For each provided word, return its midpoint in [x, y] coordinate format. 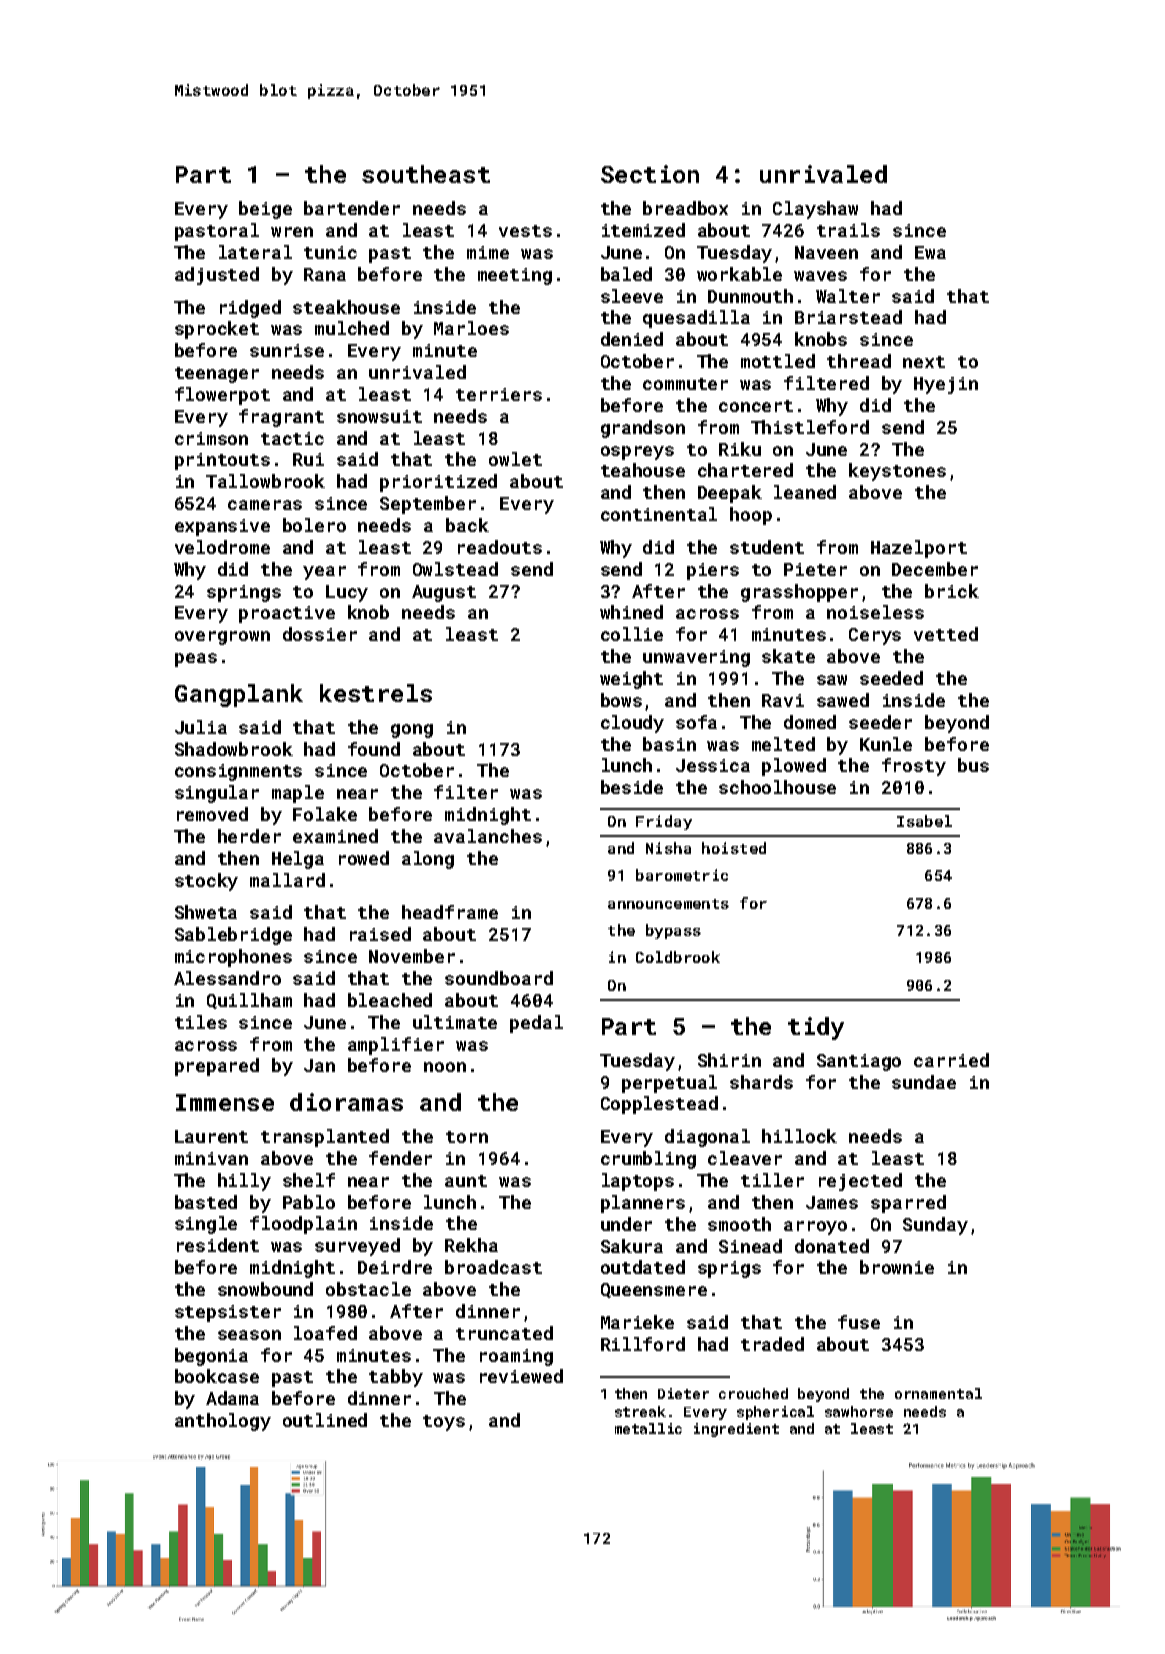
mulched [352, 328]
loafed [325, 1333]
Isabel [924, 821]
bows [621, 700]
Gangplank [239, 695]
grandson [643, 429]
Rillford [643, 1344]
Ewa [930, 252]
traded [772, 1344]
